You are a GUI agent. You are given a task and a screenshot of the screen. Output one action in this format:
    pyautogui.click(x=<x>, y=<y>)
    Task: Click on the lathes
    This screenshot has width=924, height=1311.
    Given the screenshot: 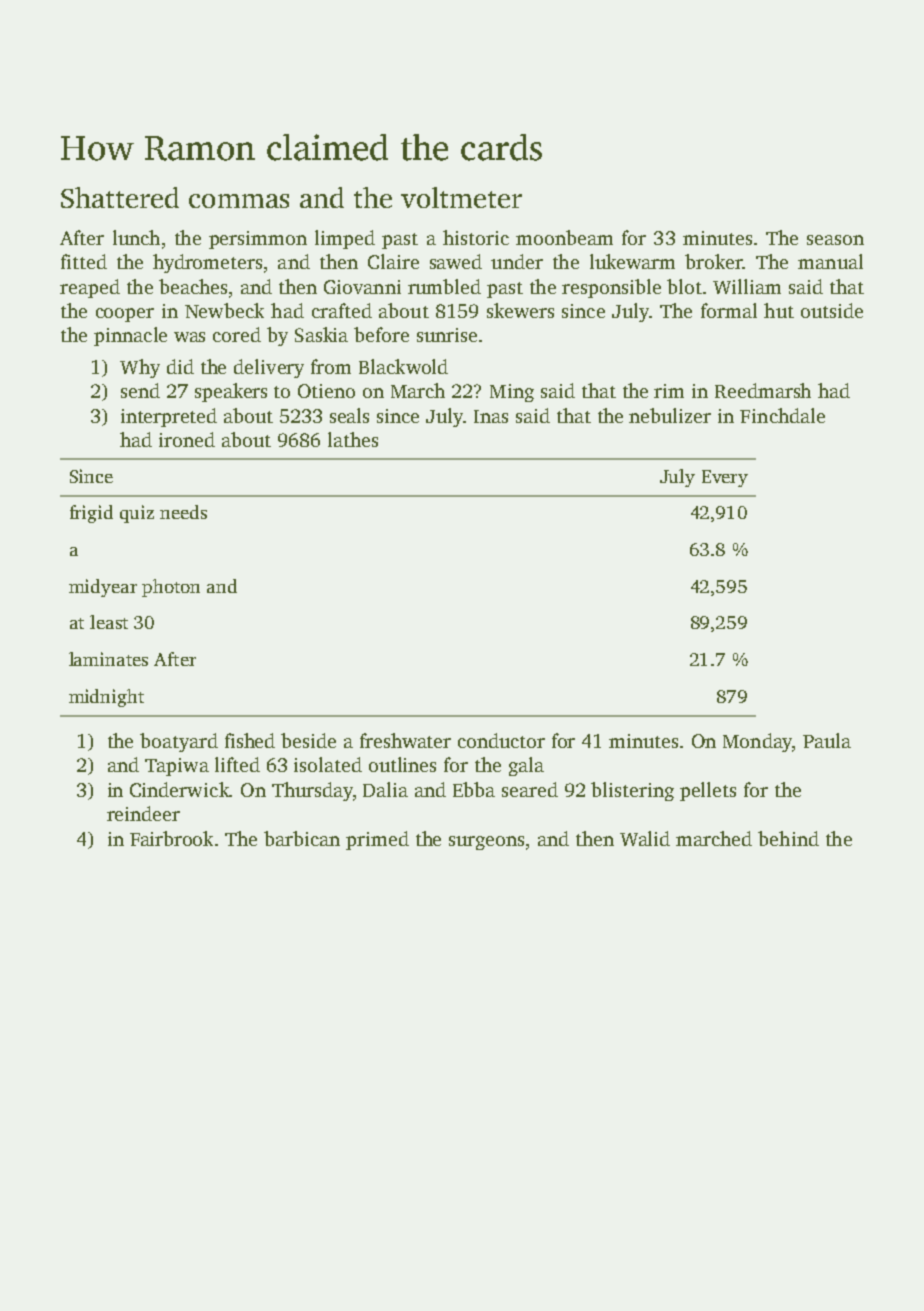 What is the action you would take?
    pyautogui.click(x=353, y=439)
